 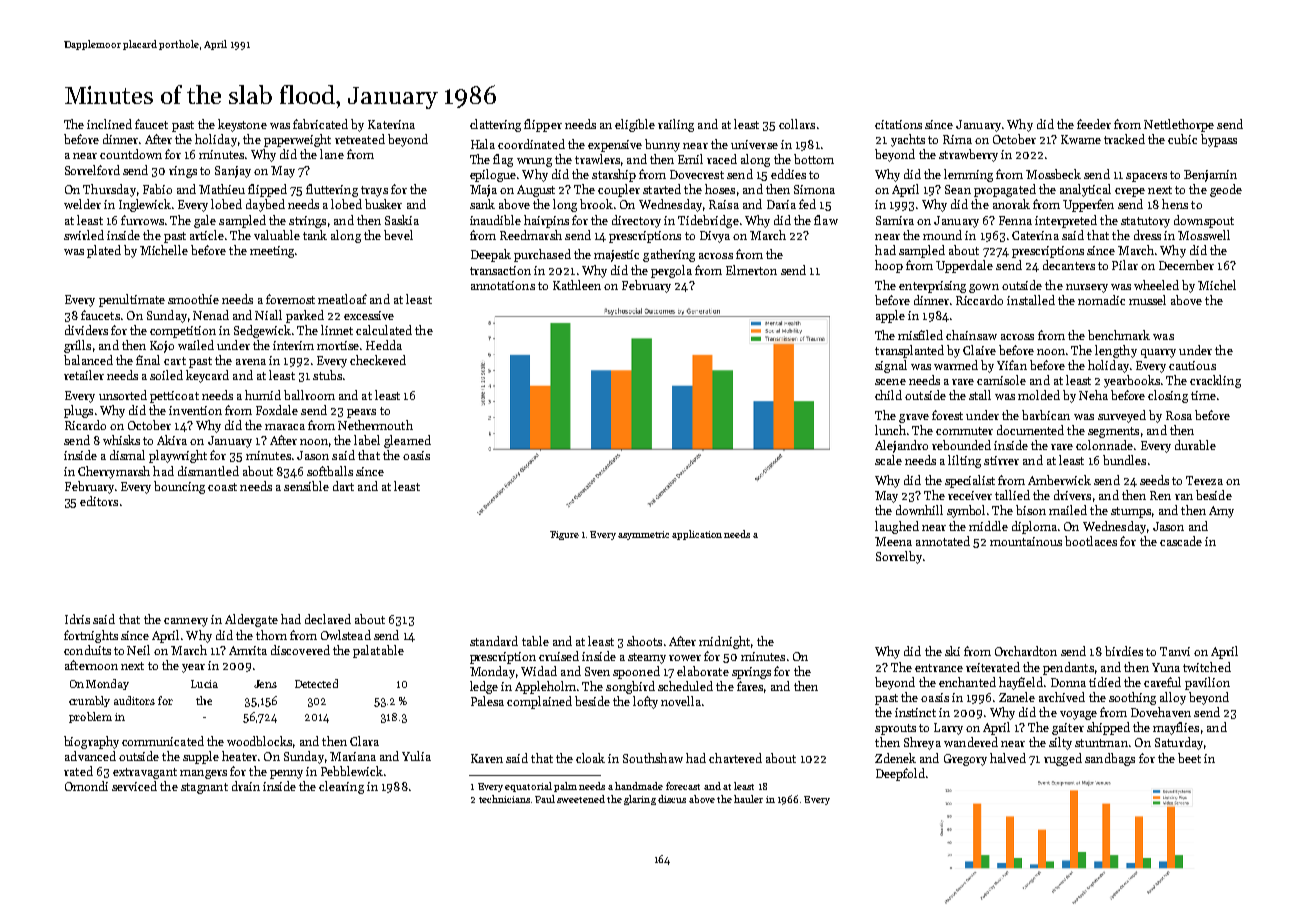 What do you see at coordinates (193, 299) in the document?
I see `smoothie` at bounding box center [193, 299].
